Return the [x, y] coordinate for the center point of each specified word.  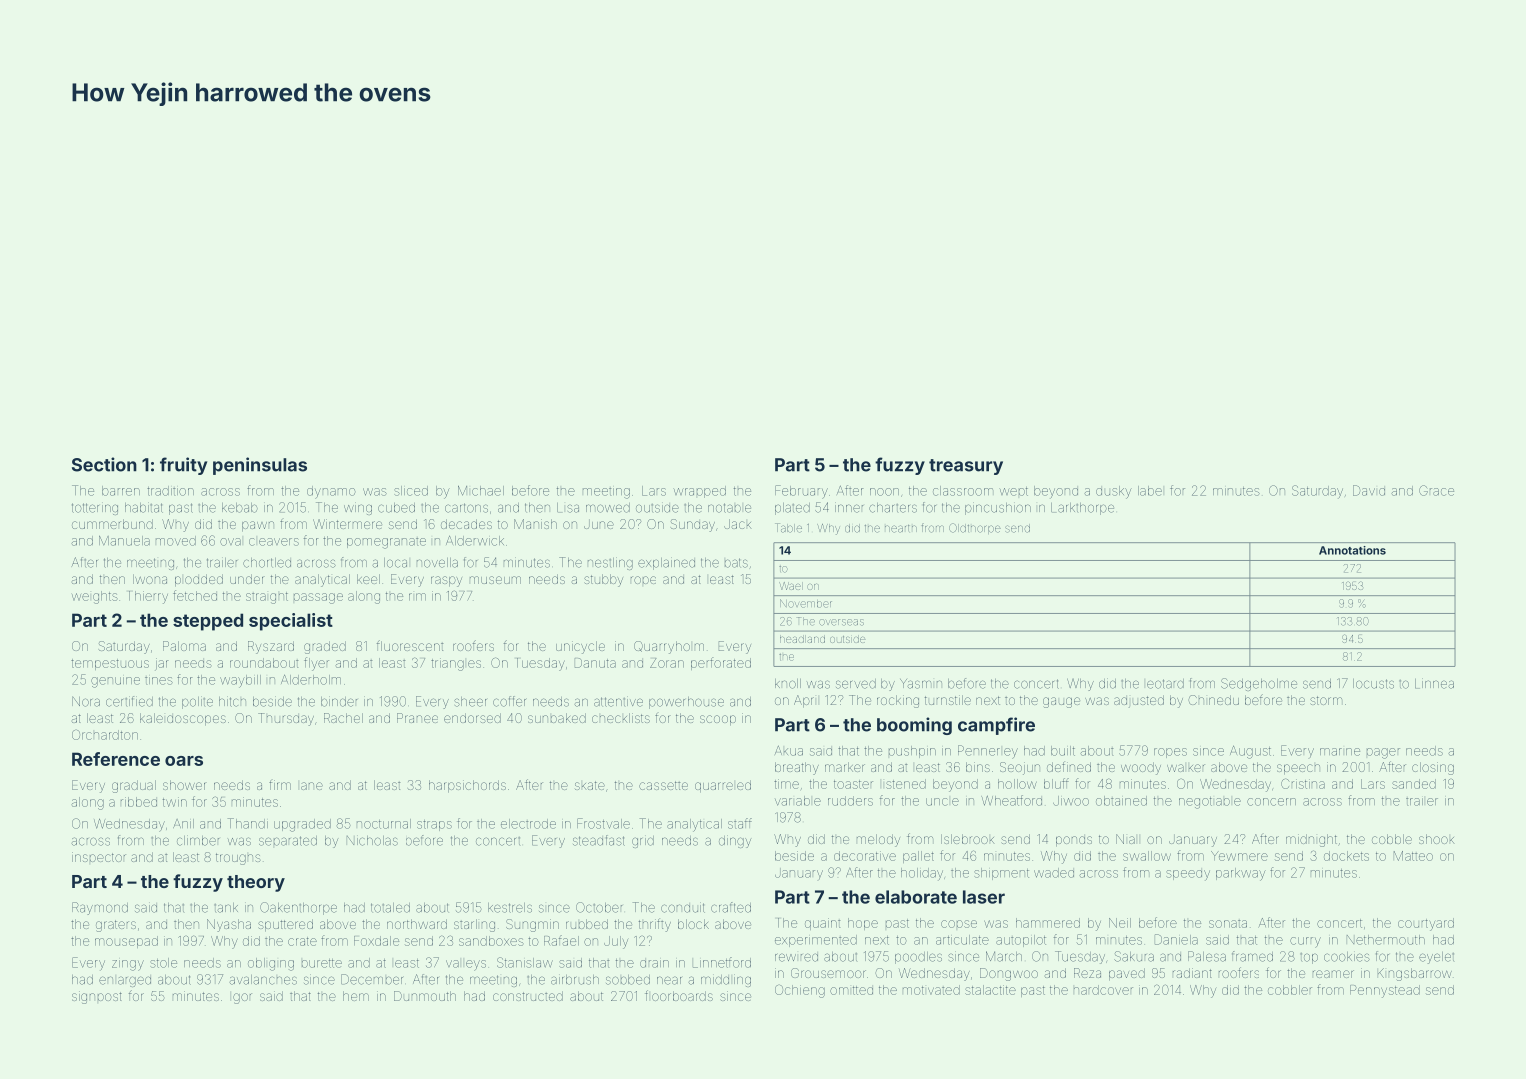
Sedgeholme [1259, 684]
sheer [470, 702]
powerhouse [686, 703]
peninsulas [260, 466]
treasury [966, 467]
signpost [97, 997]
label [1150, 491]
